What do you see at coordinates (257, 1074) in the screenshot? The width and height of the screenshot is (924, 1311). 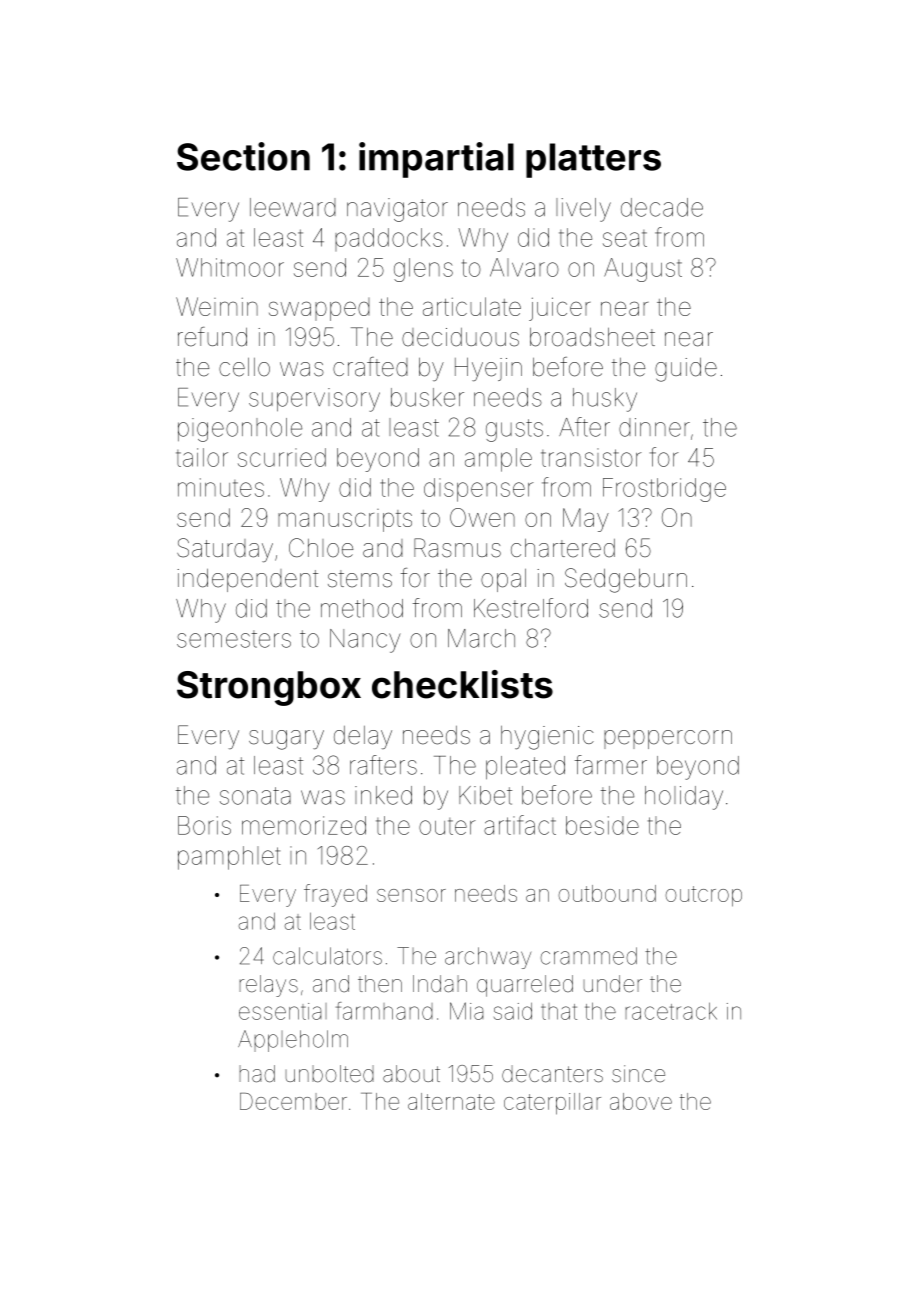 I see `had` at bounding box center [257, 1074].
